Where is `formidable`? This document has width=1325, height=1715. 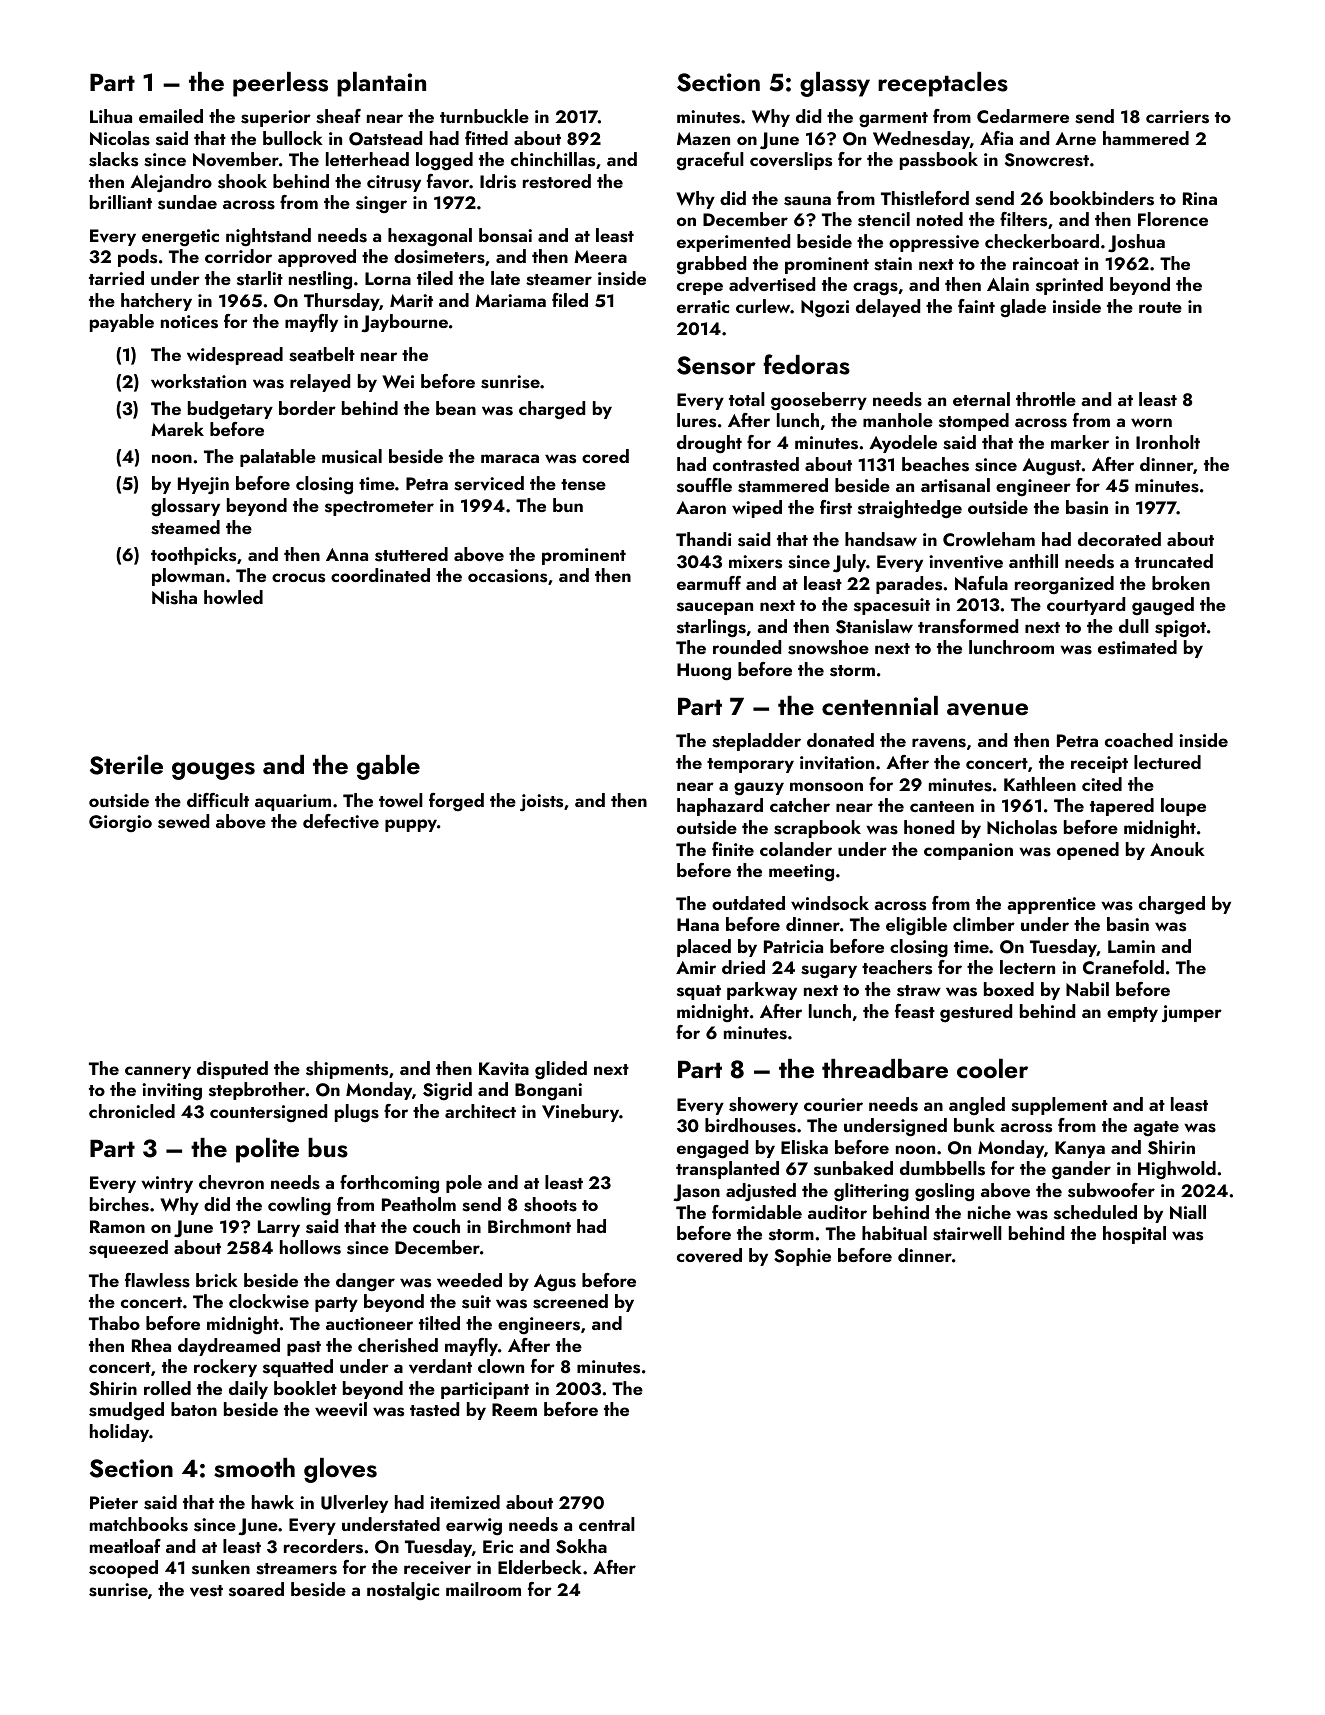 formidable is located at coordinates (757, 1212).
